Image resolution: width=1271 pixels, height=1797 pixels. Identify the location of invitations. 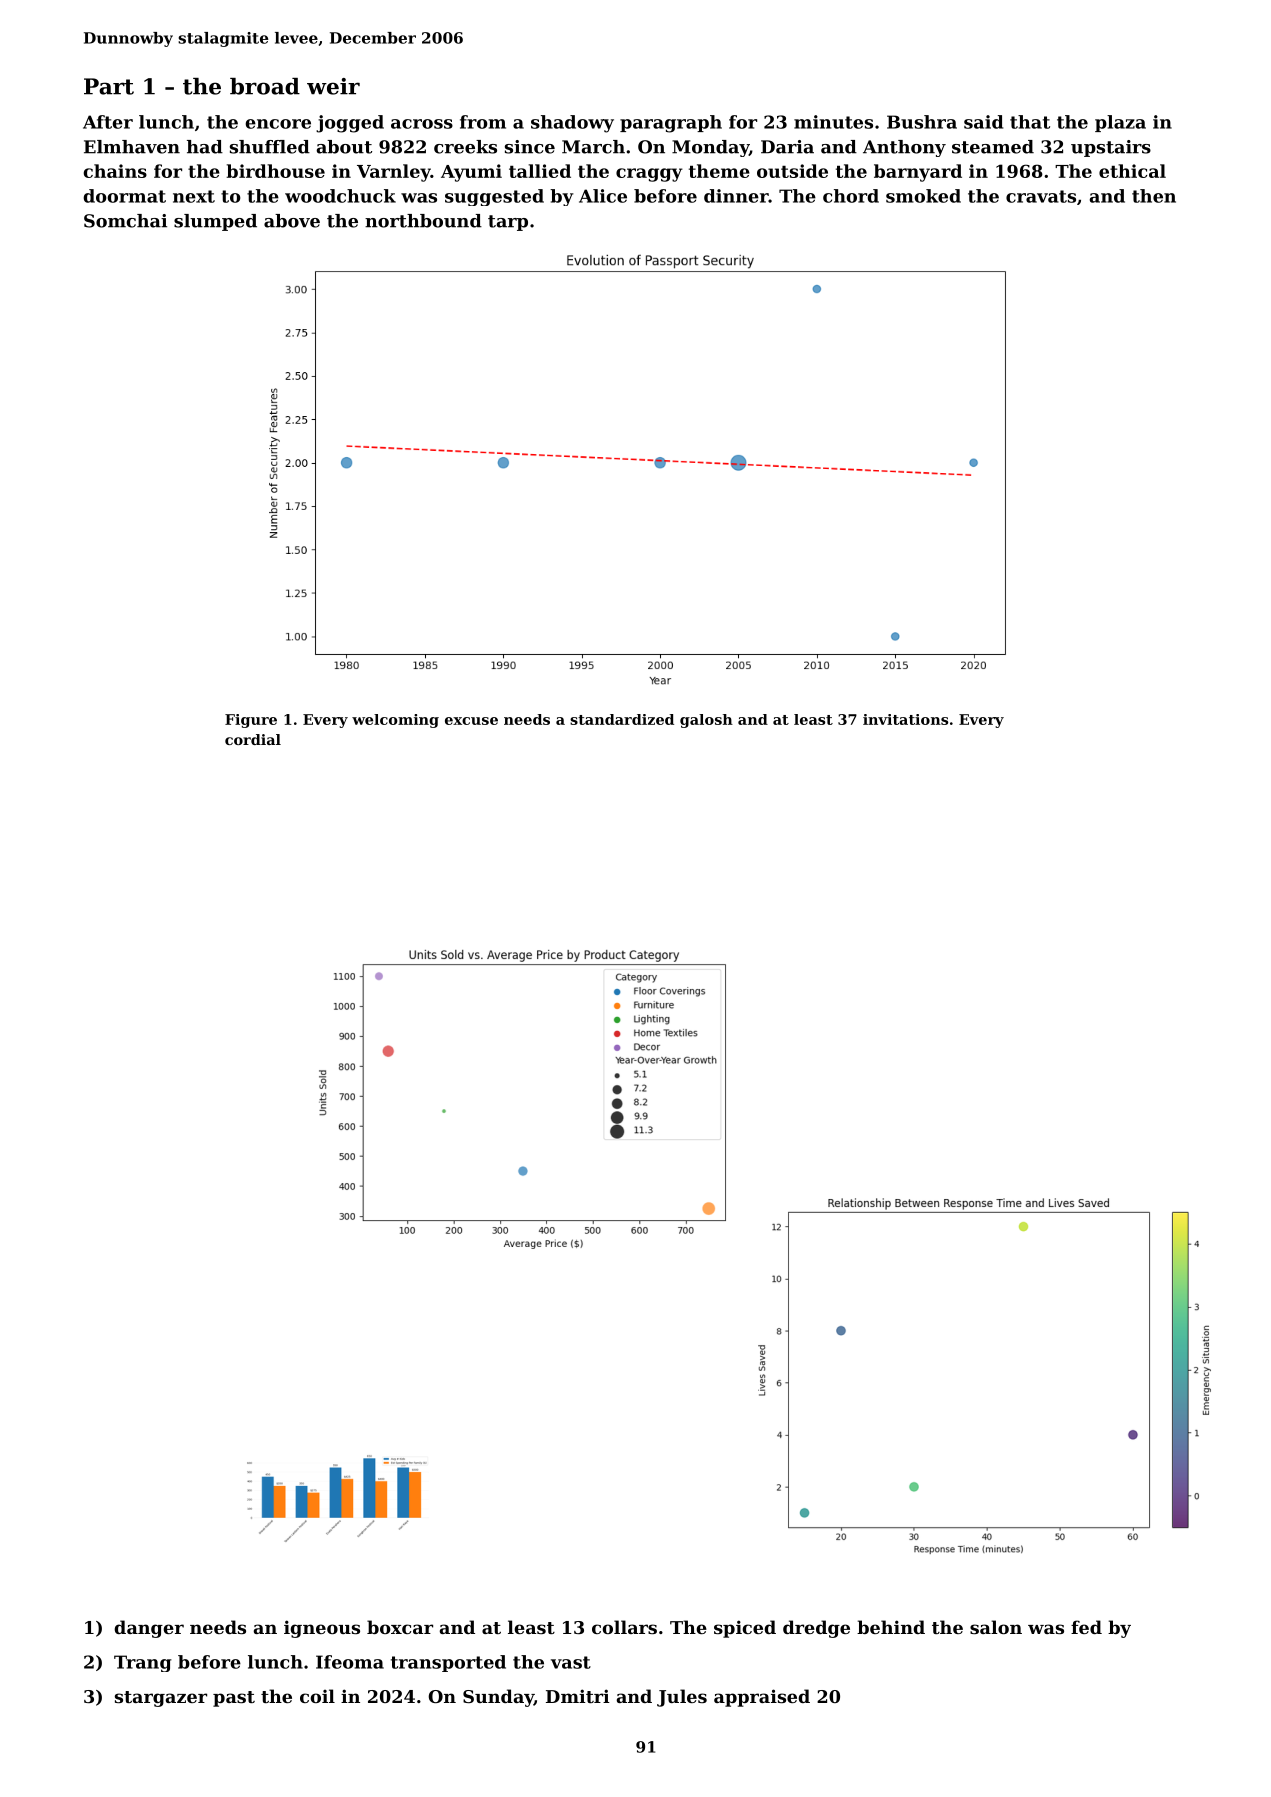
(905, 719).
